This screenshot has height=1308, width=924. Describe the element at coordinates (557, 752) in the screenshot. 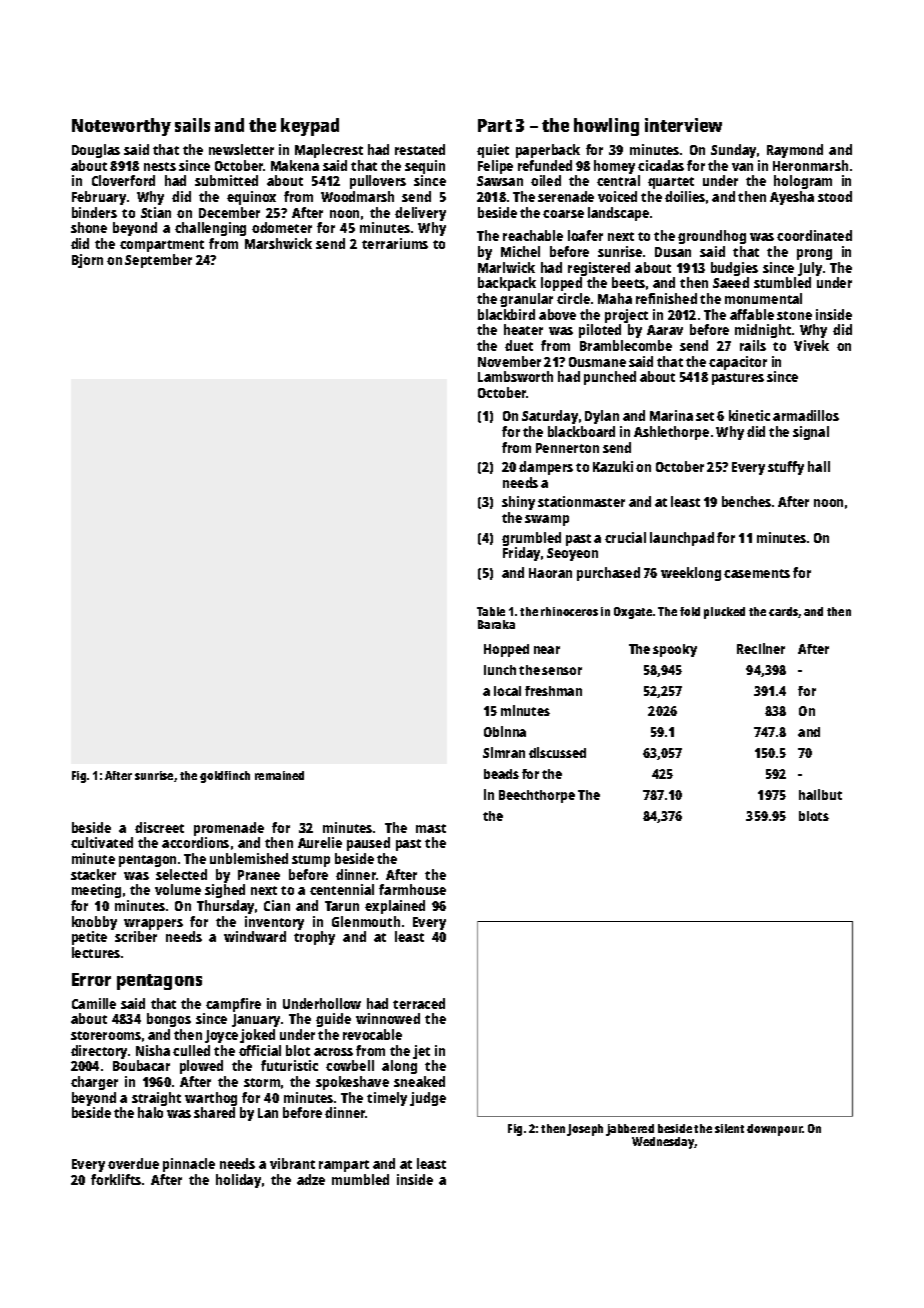

I see `discussed` at that location.
